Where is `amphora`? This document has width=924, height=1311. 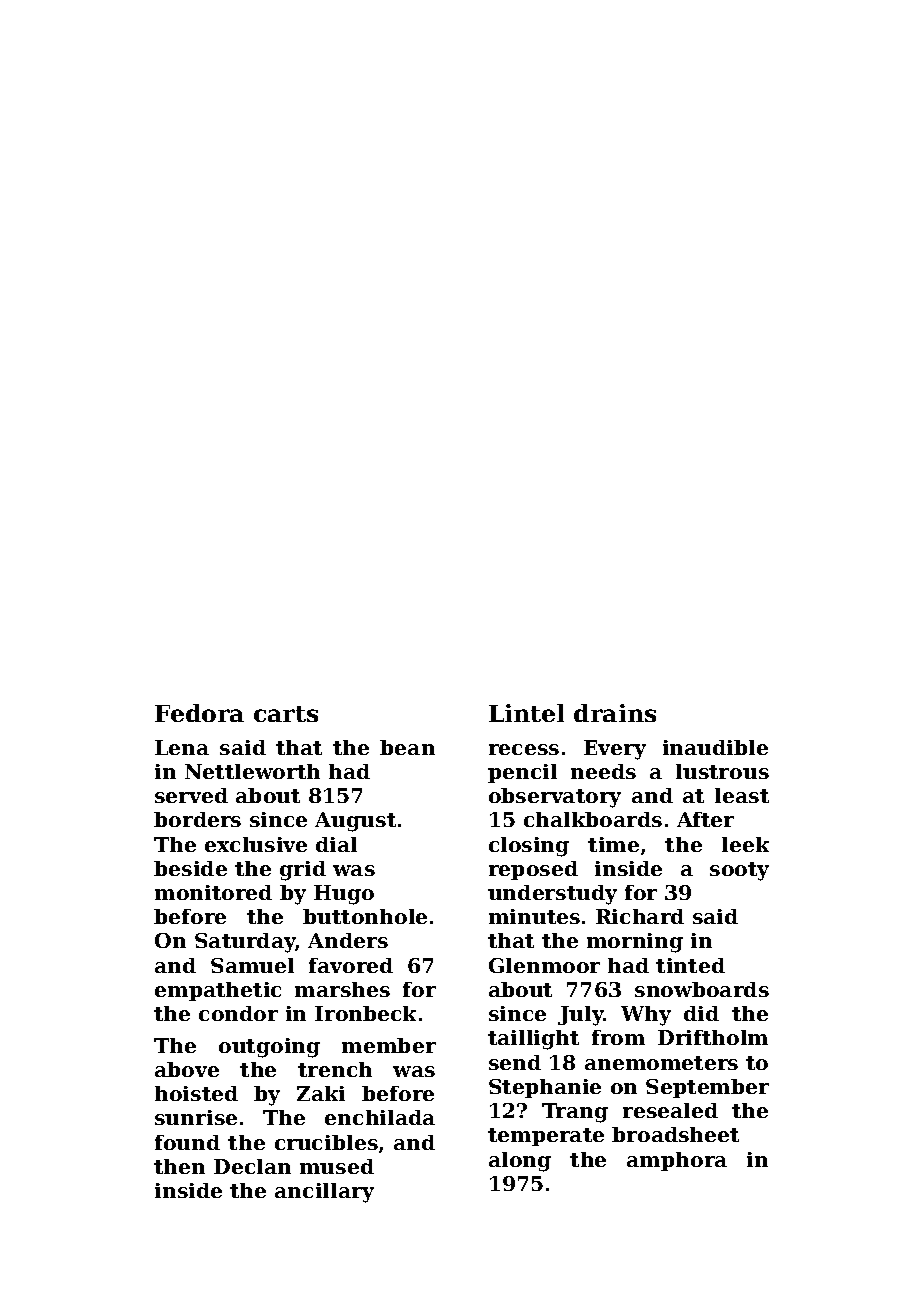
amphora is located at coordinates (677, 1161).
